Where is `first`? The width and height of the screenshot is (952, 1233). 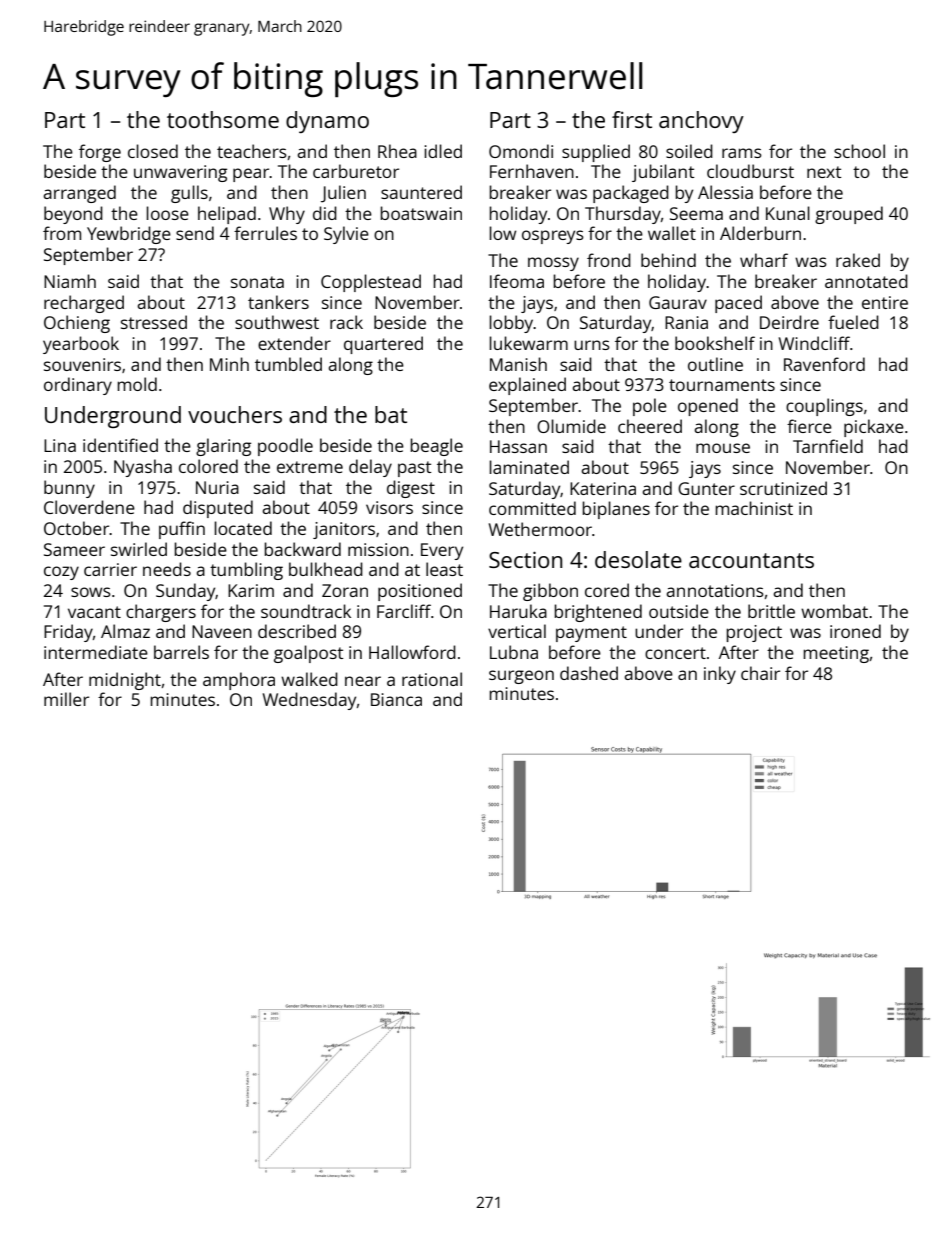 first is located at coordinates (632, 119).
